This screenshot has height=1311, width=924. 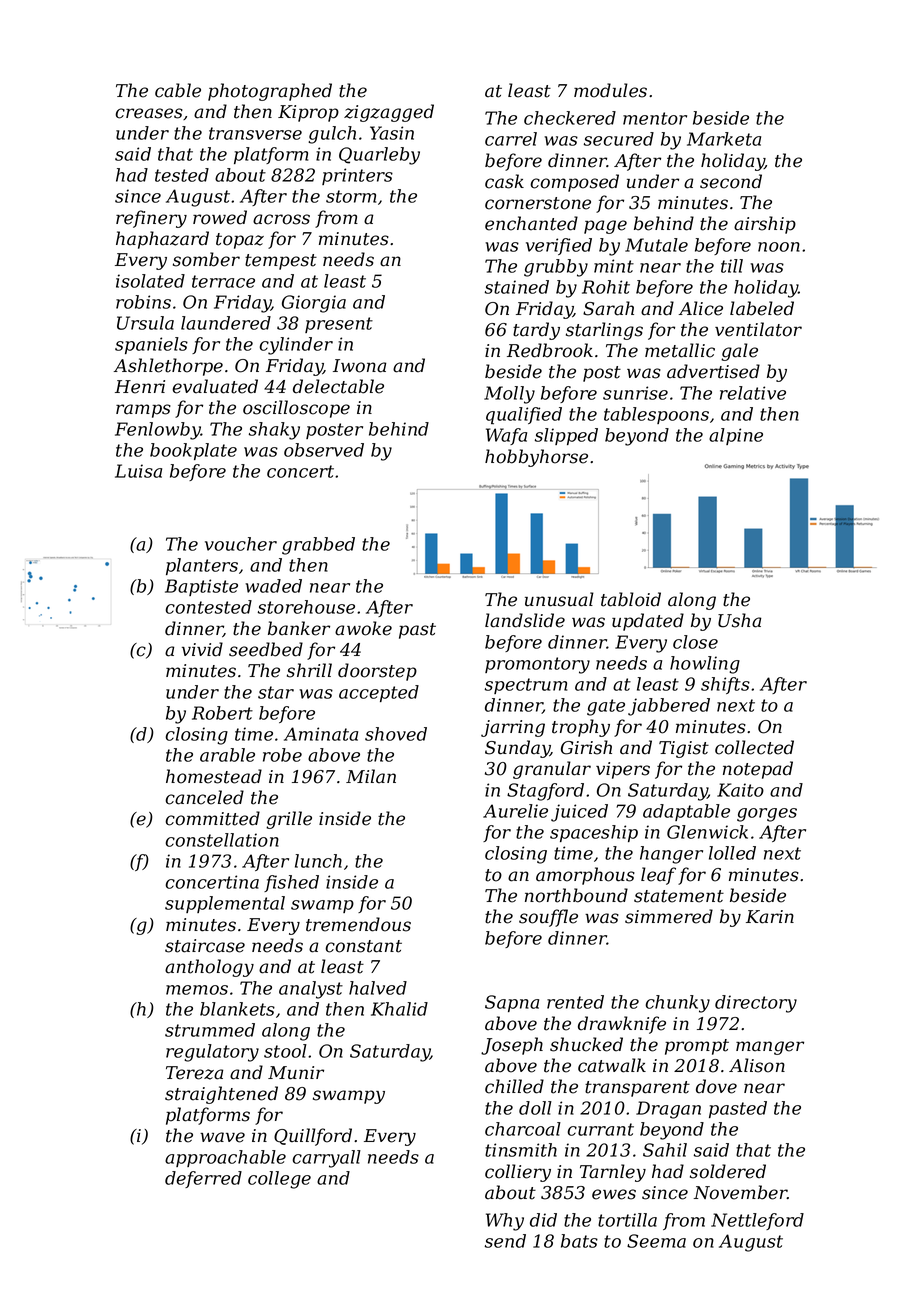 What do you see at coordinates (724, 139) in the screenshot?
I see `Marketa` at bounding box center [724, 139].
